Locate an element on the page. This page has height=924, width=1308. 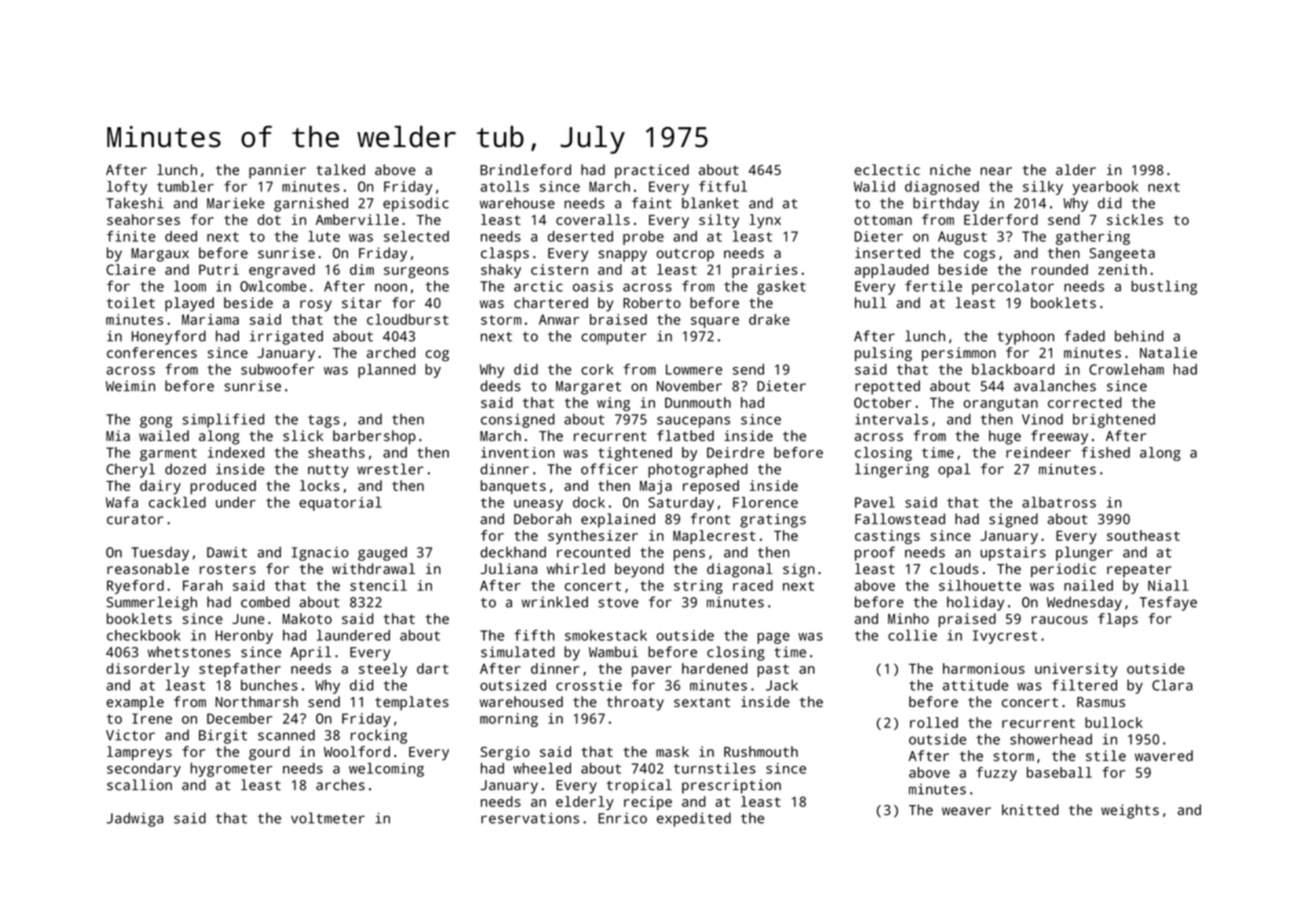
blackboard is located at coordinates (1013, 369).
